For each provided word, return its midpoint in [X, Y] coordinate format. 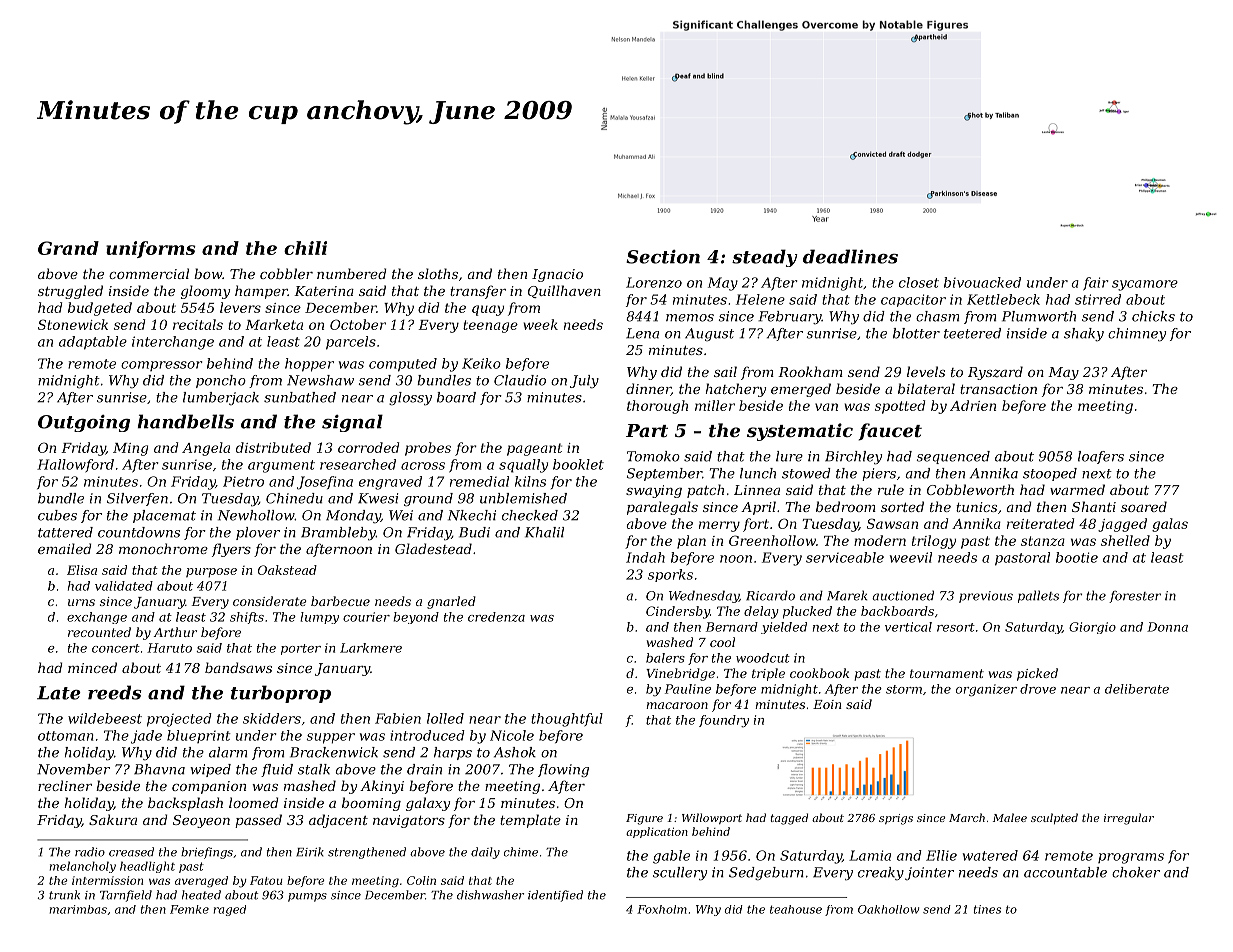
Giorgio [1092, 628]
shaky [1084, 335]
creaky [881, 874]
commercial [149, 273]
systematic [800, 432]
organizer [986, 690]
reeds [115, 692]
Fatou [266, 880]
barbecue [340, 601]
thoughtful [567, 720]
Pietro [243, 481]
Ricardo [770, 595]
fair [1095, 283]
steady [765, 258]
